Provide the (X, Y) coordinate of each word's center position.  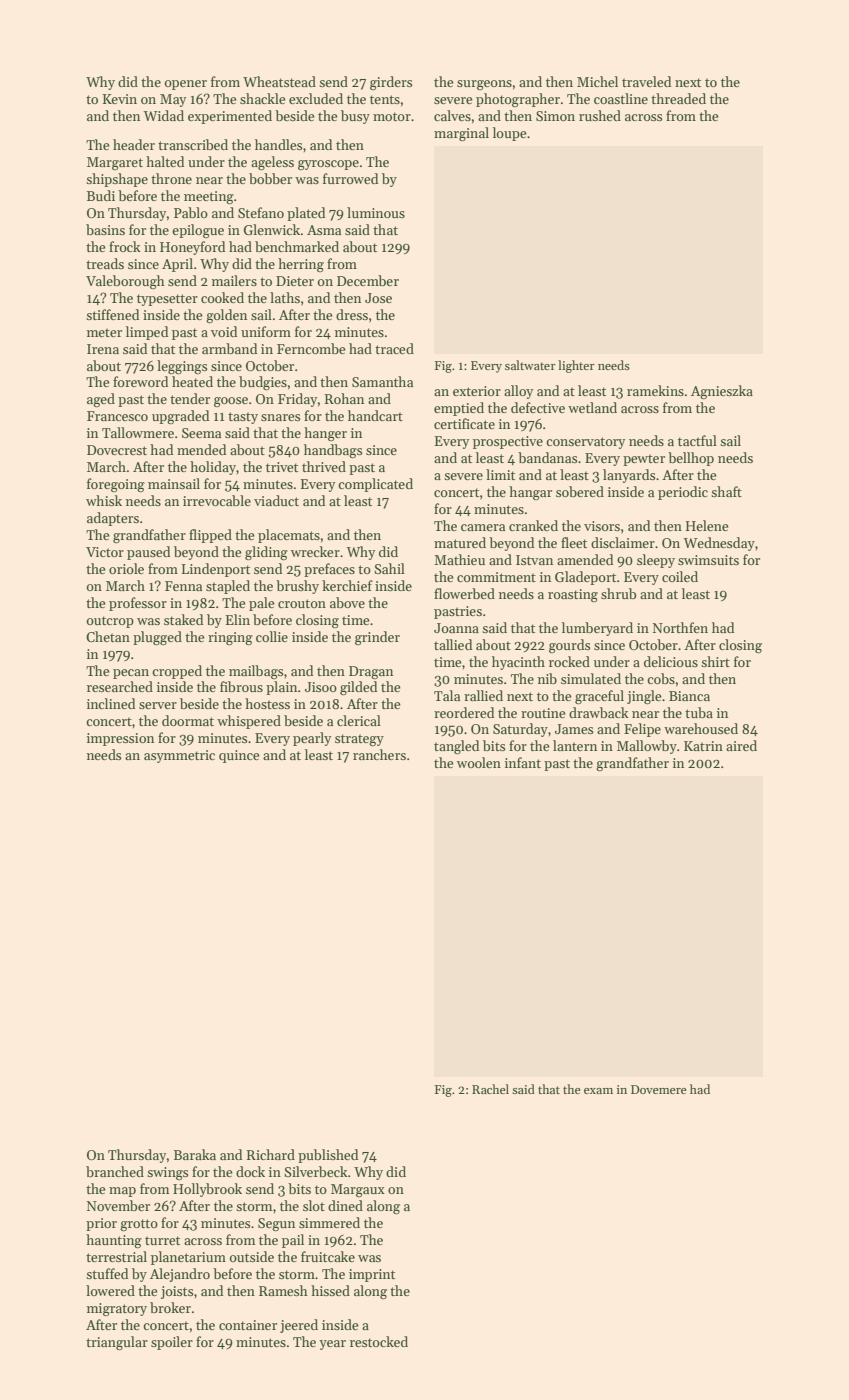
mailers (234, 280)
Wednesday (719, 544)
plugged (157, 638)
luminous (376, 212)
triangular (117, 1343)
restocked (379, 1341)
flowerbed (464, 593)
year (332, 1345)
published (328, 1156)
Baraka (195, 1154)
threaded (678, 98)
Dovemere (659, 1089)
